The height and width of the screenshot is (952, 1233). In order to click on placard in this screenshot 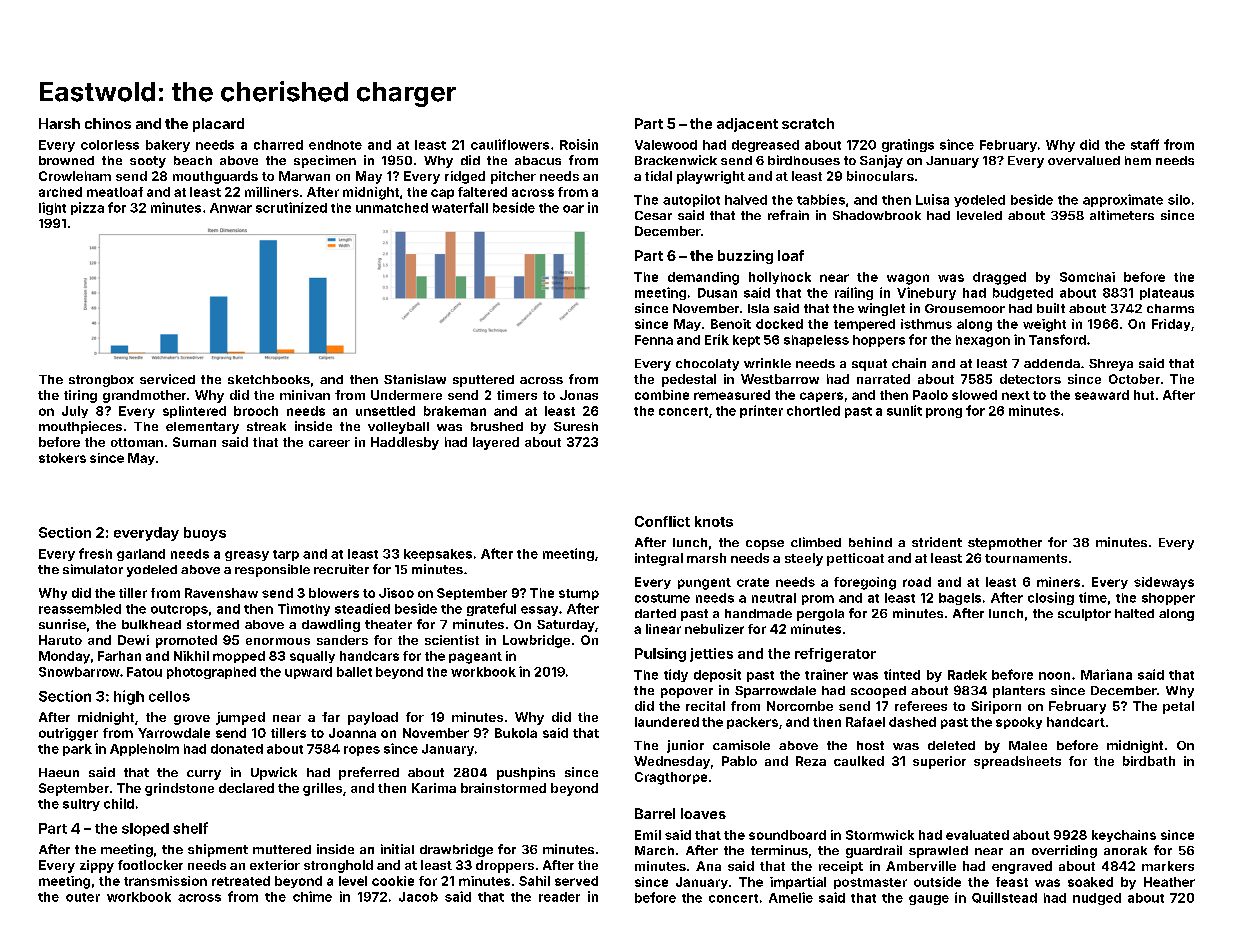, I will do `click(218, 125)`.
